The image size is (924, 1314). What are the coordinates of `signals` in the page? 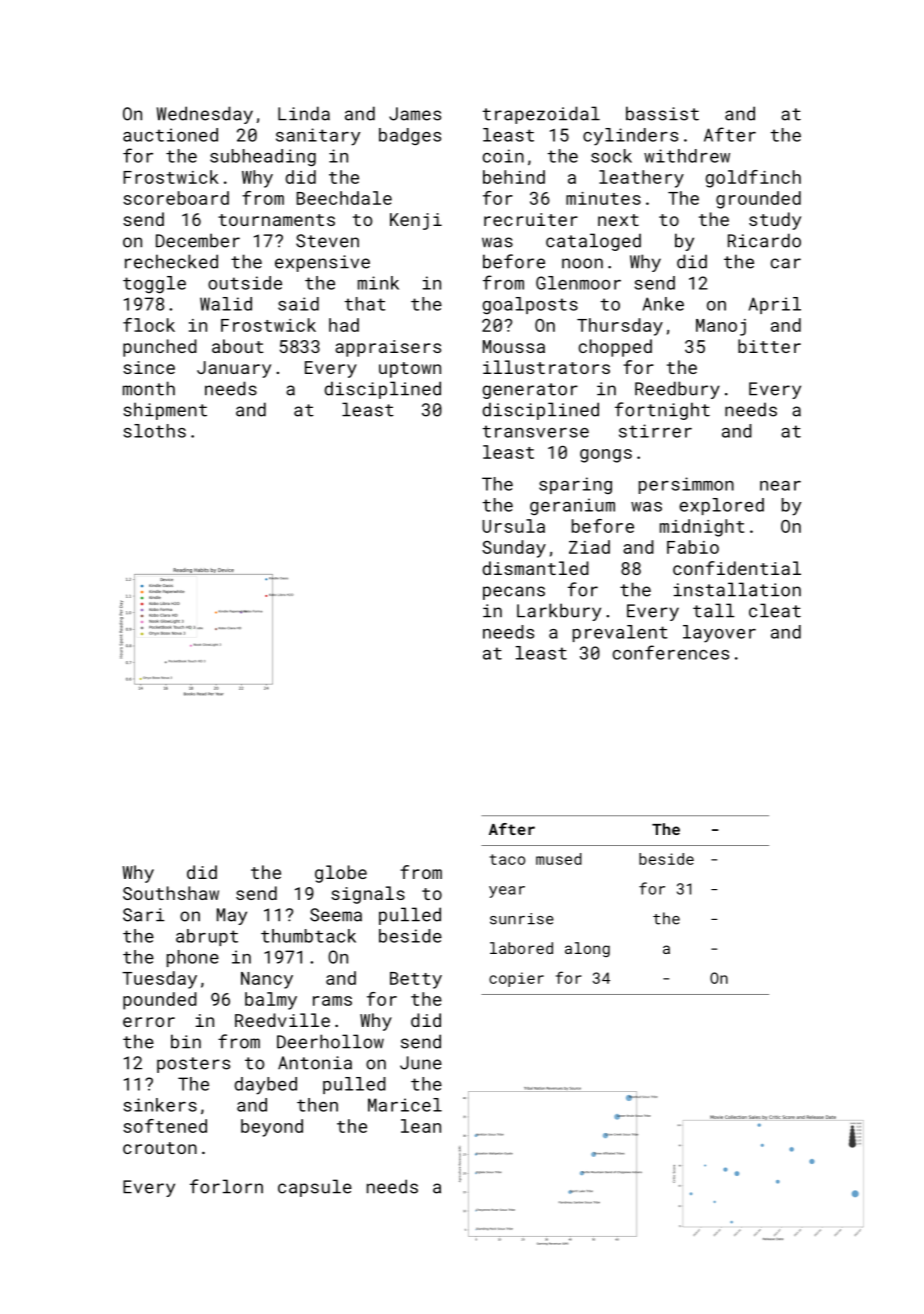 It's located at (368, 895).
